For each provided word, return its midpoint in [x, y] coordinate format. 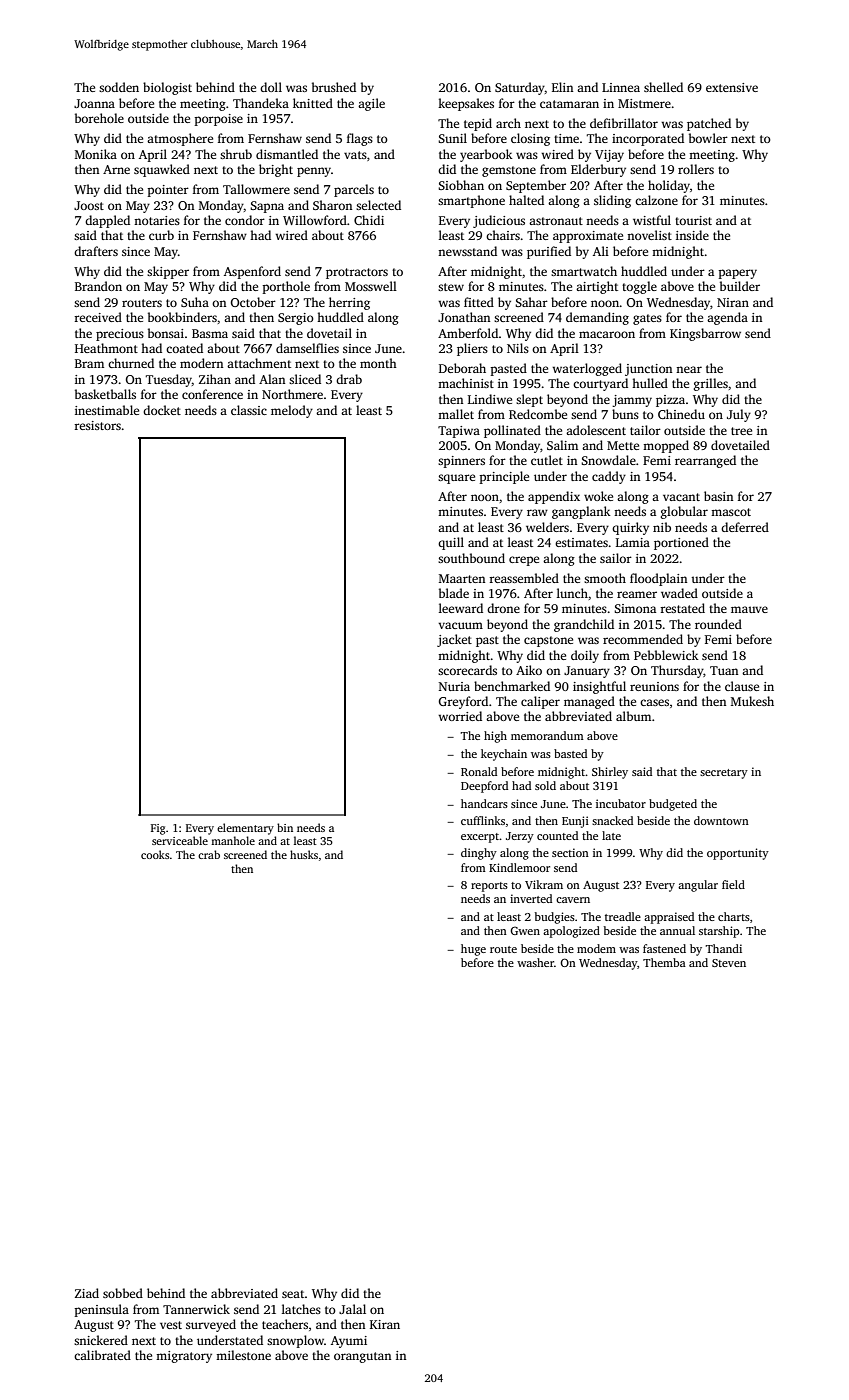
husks [304, 854]
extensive [732, 87]
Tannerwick [196, 1309]
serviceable [180, 840]
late [611, 835]
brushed [334, 87]
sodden [119, 87]
